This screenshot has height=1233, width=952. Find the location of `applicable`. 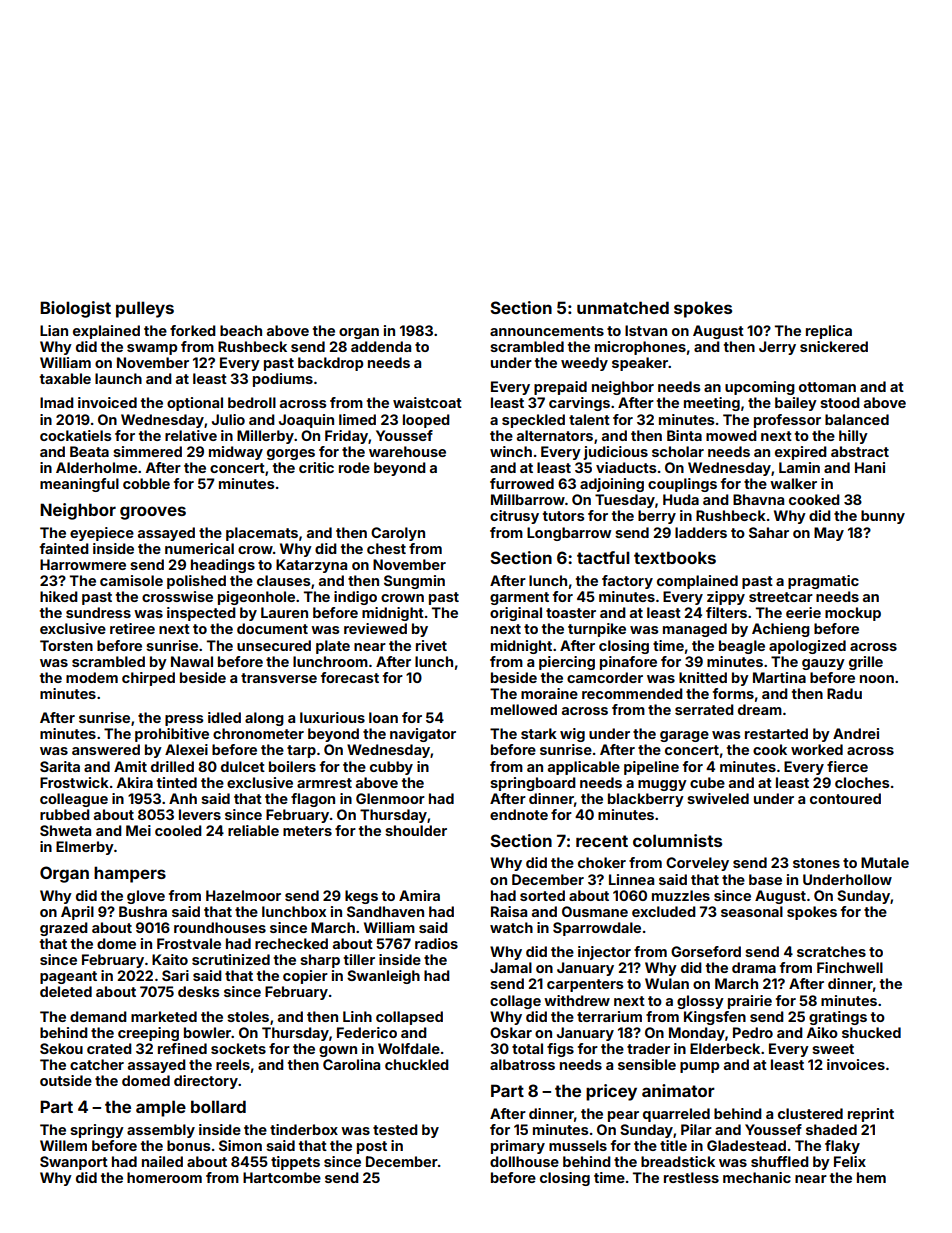

applicable is located at coordinates (584, 768).
